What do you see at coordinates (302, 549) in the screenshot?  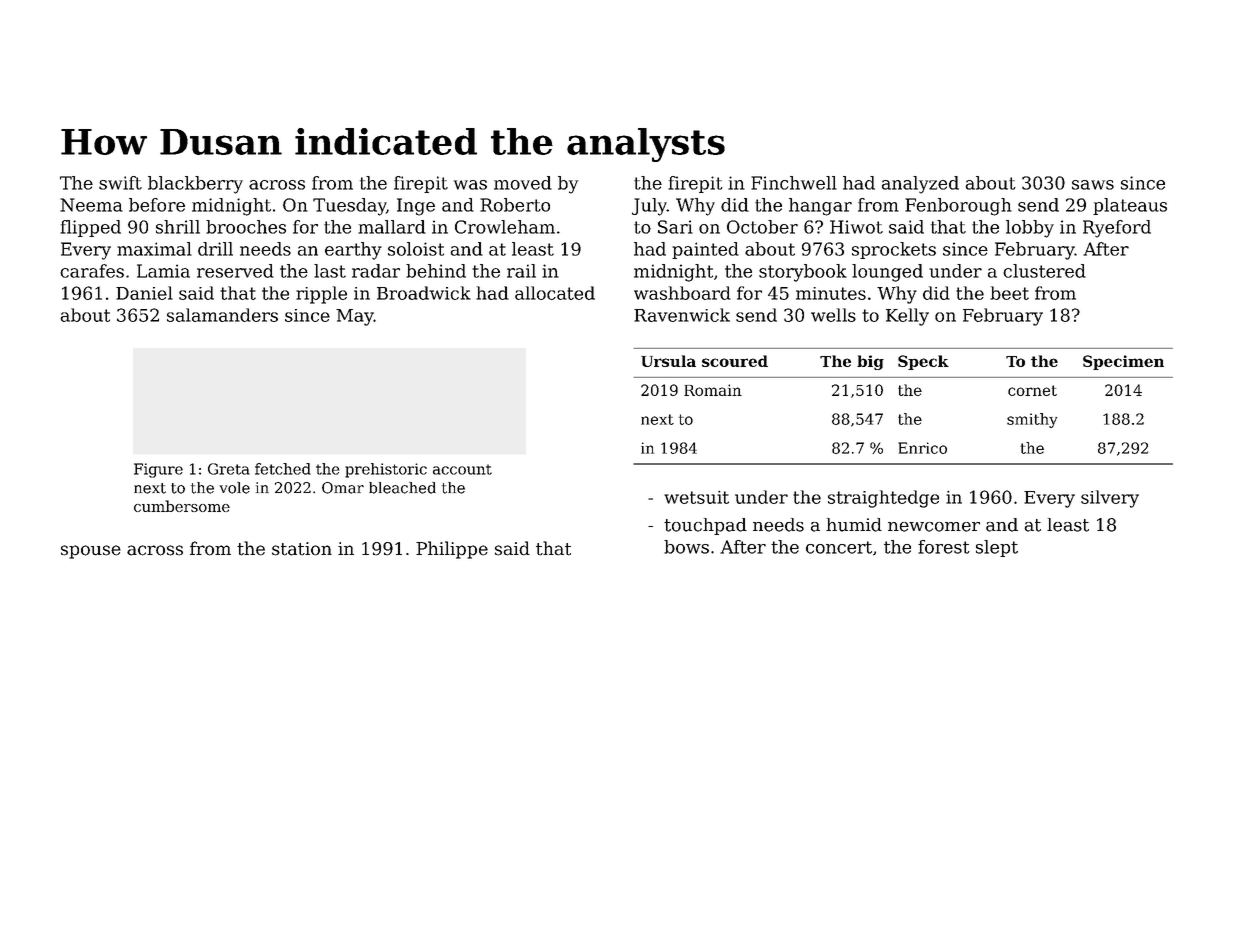 I see `station` at bounding box center [302, 549].
